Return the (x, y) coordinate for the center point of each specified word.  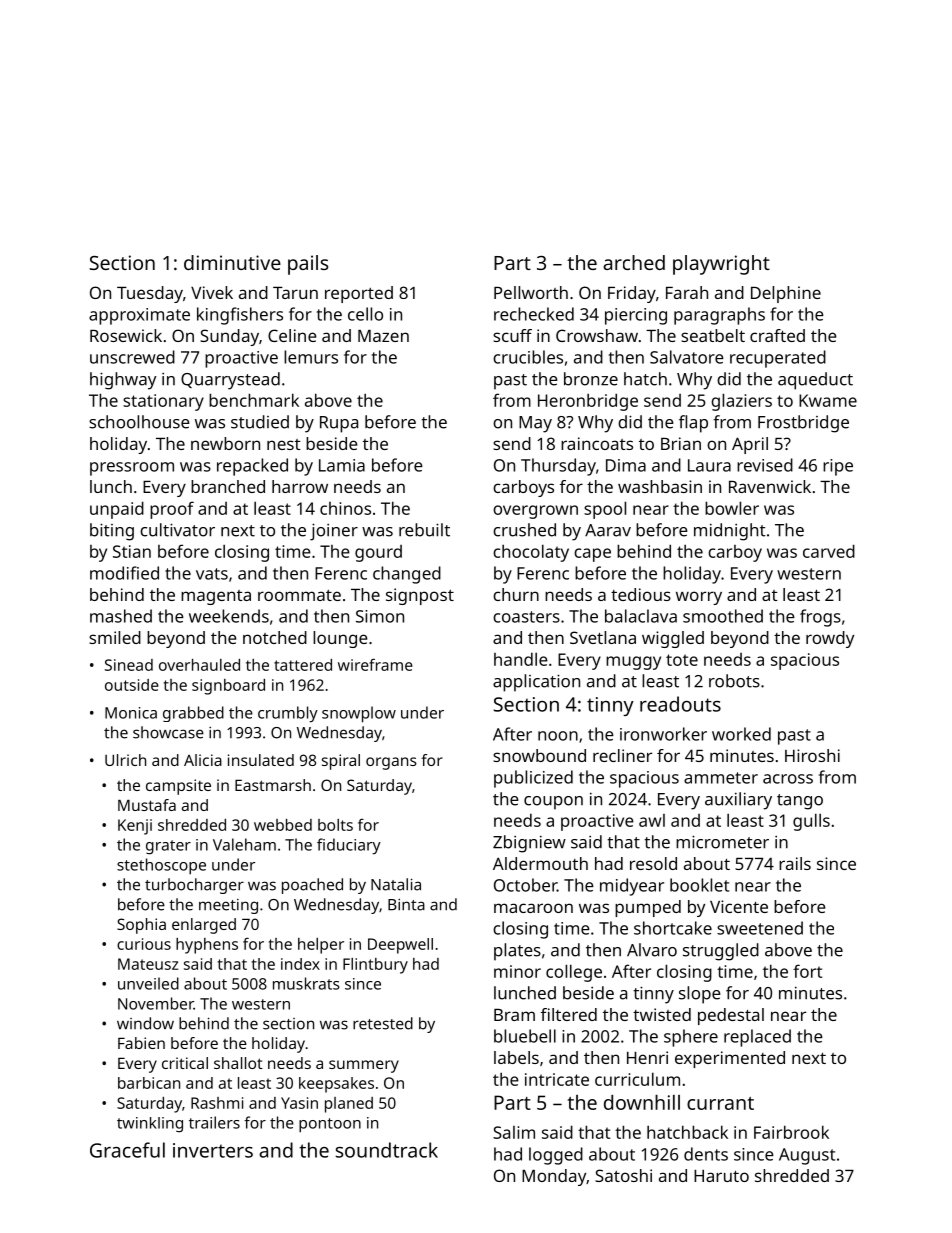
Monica (131, 713)
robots (734, 681)
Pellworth (531, 292)
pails (308, 265)
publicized (533, 779)
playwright (721, 265)
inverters (213, 1150)
